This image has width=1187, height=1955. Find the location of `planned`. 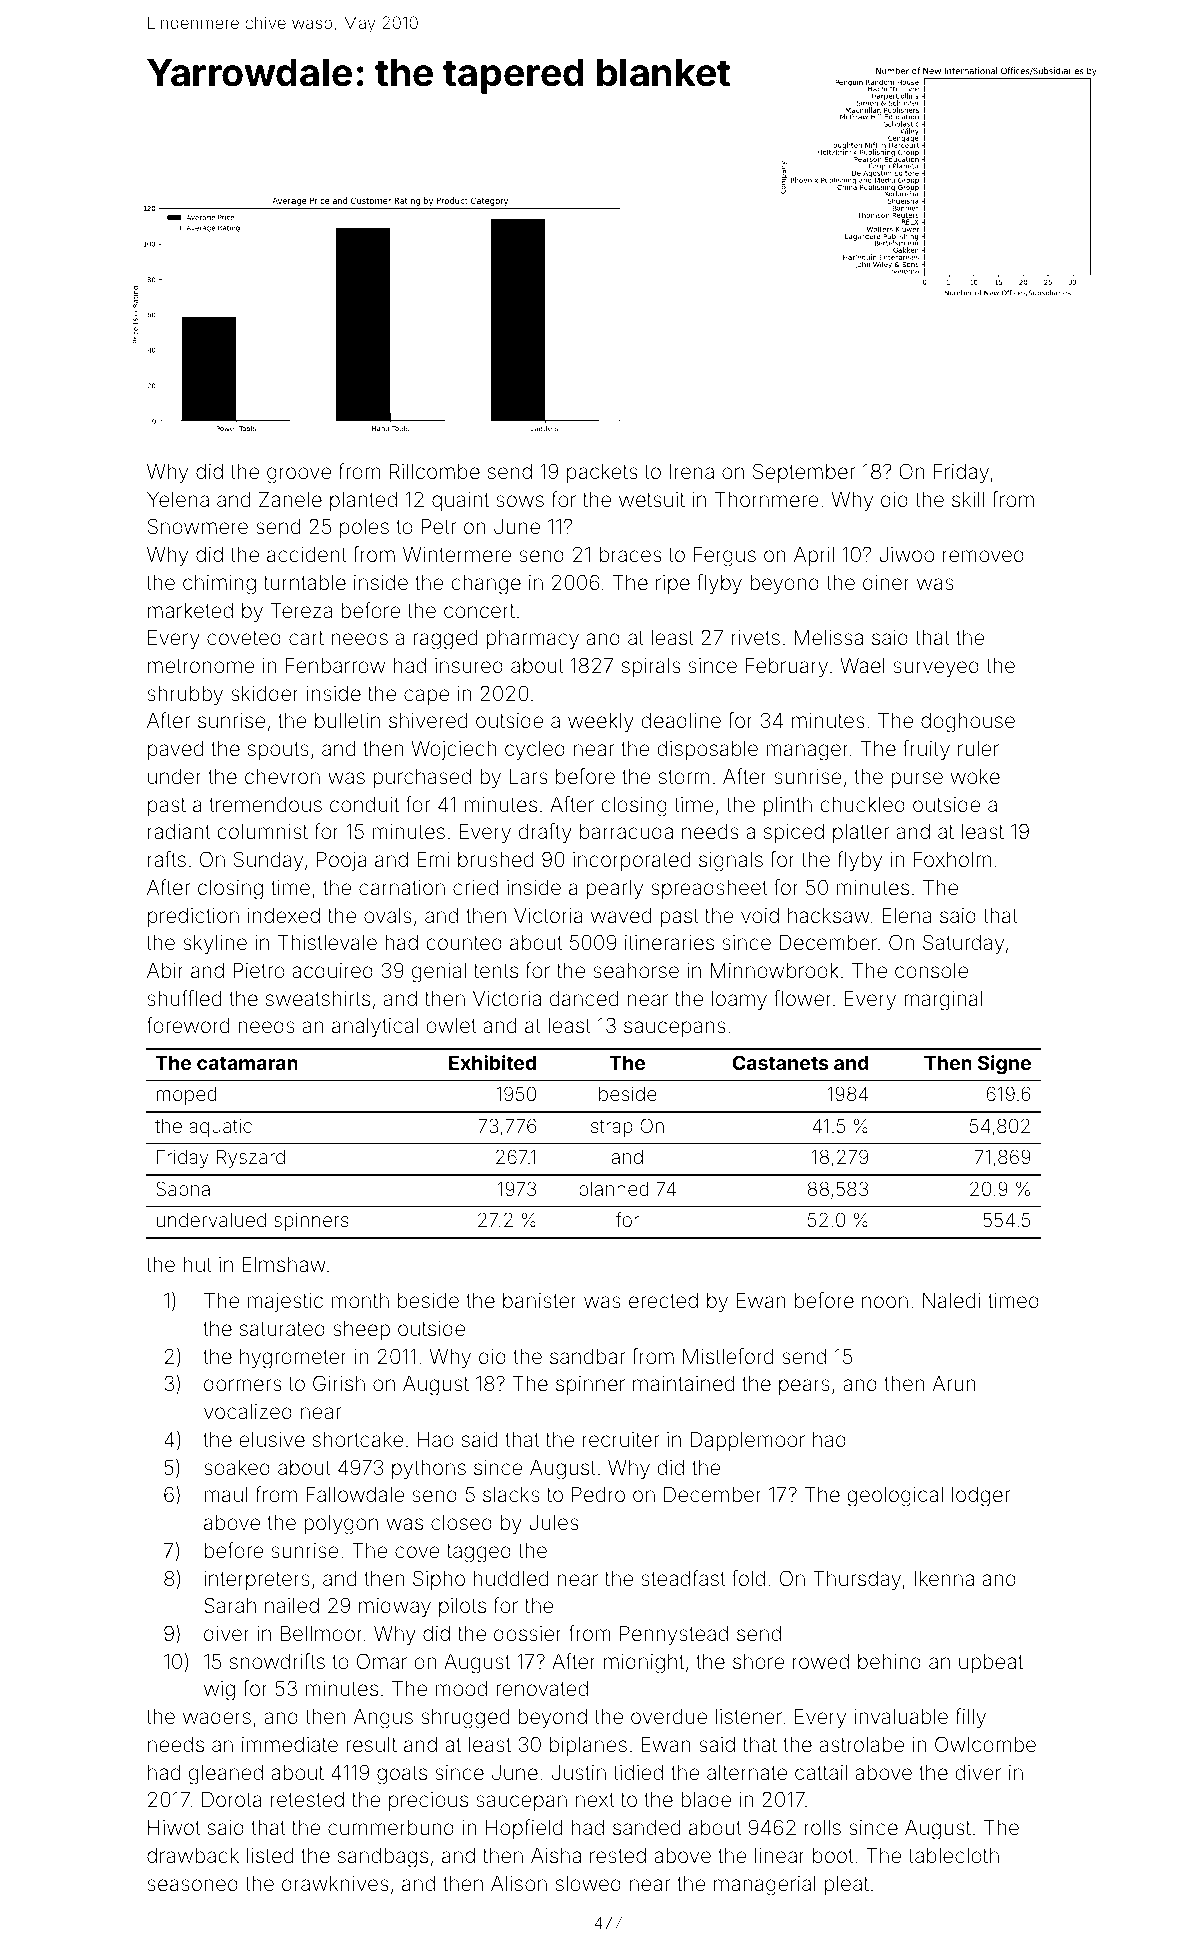

planned is located at coordinates (614, 1191).
